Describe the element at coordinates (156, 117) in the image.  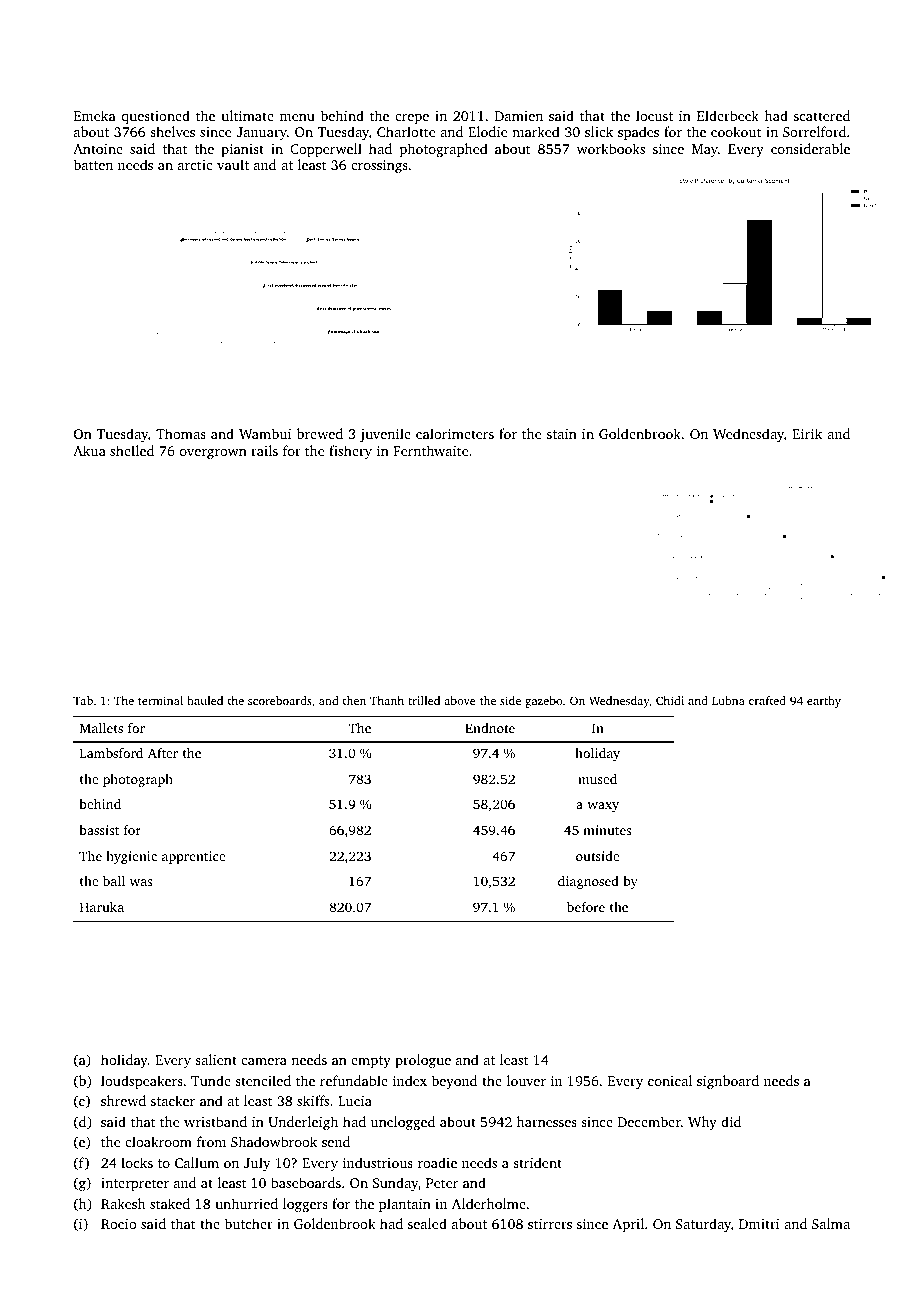
I see `questioned` at that location.
